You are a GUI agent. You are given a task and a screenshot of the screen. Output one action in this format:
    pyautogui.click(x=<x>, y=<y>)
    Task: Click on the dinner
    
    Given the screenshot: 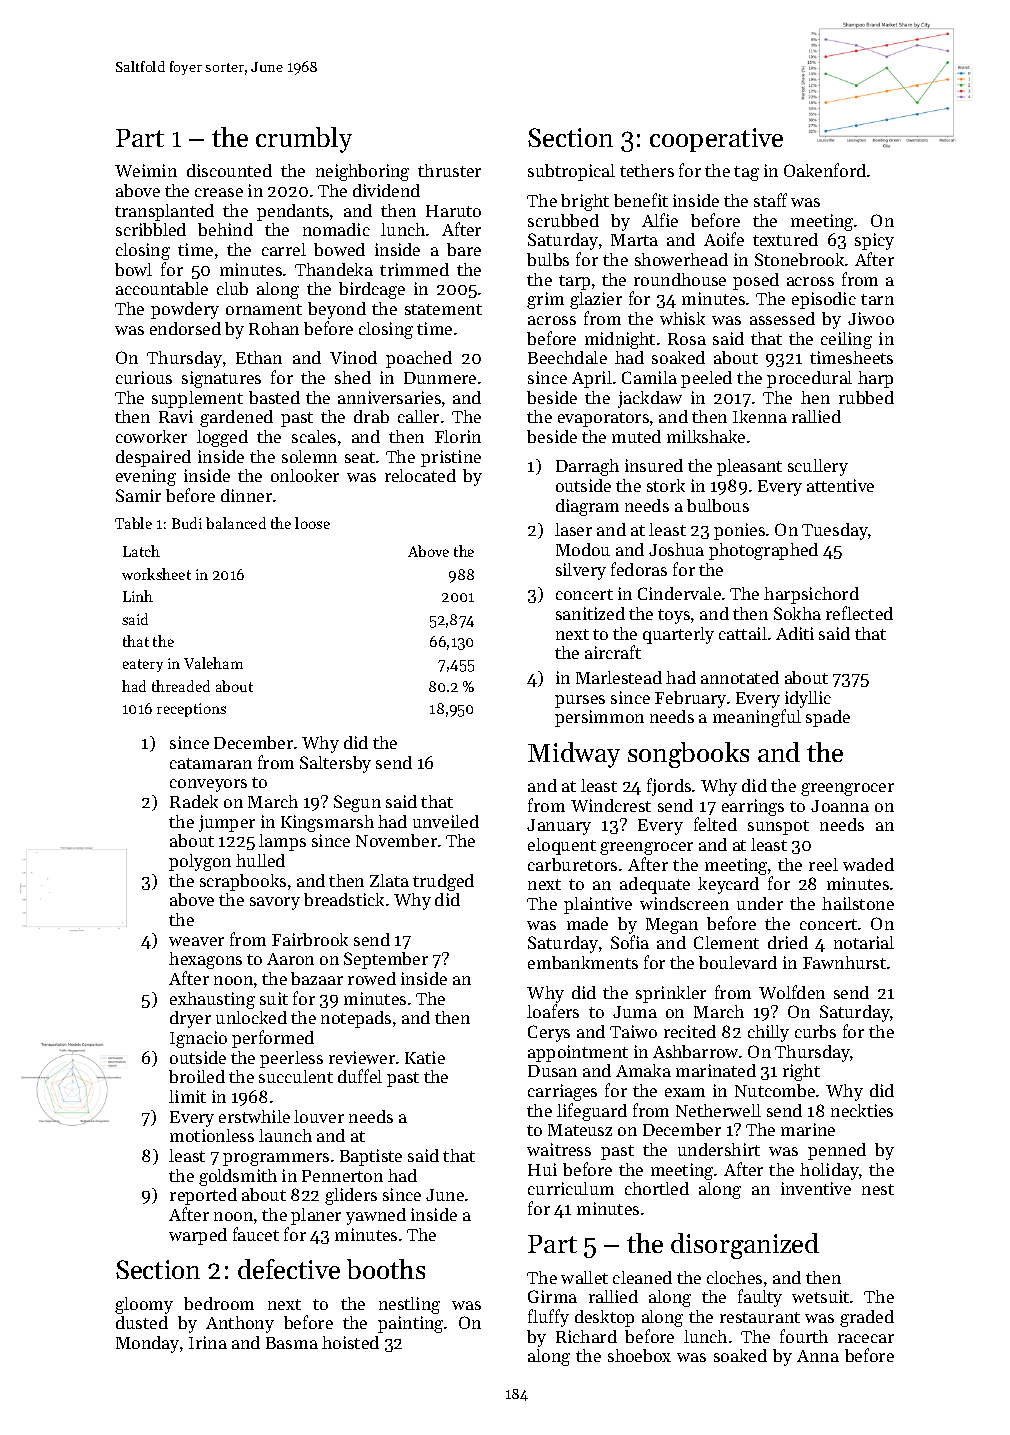 What is the action you would take?
    pyautogui.click(x=246, y=495)
